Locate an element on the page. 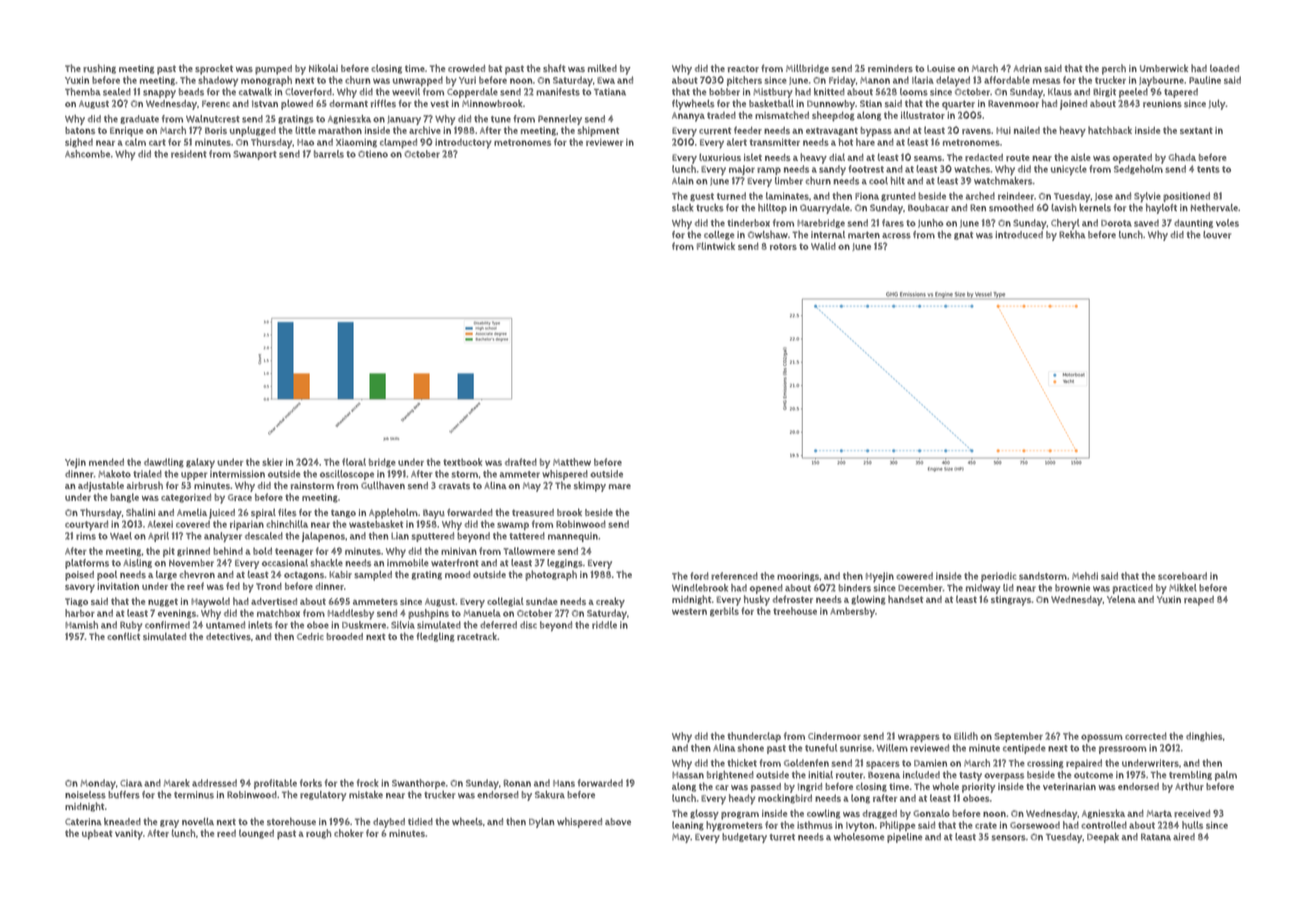  sprocket is located at coordinates (214, 69).
